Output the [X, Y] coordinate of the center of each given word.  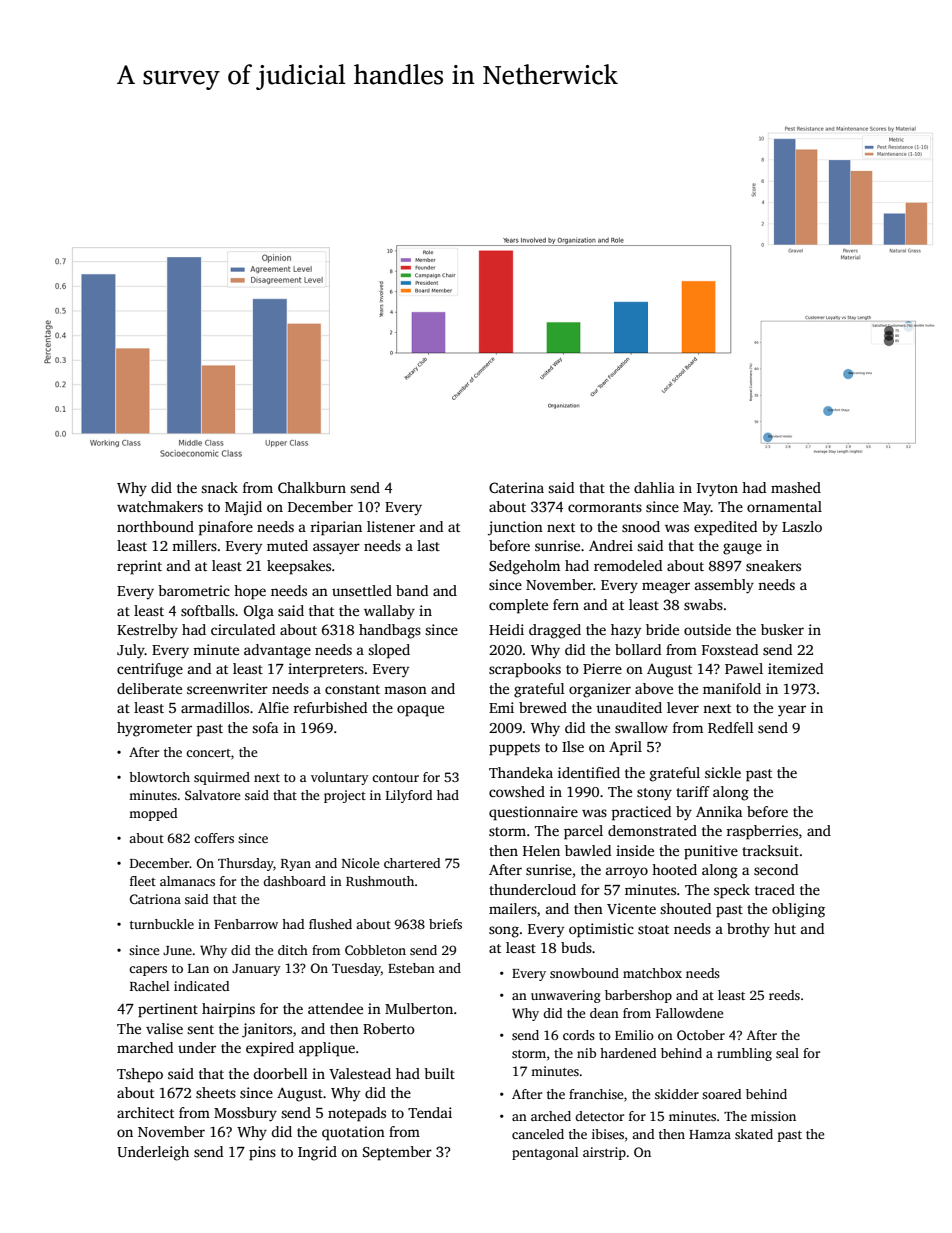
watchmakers [160, 506]
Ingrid [317, 1153]
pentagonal [545, 1153]
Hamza [710, 1134]
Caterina [516, 487]
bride [662, 629]
